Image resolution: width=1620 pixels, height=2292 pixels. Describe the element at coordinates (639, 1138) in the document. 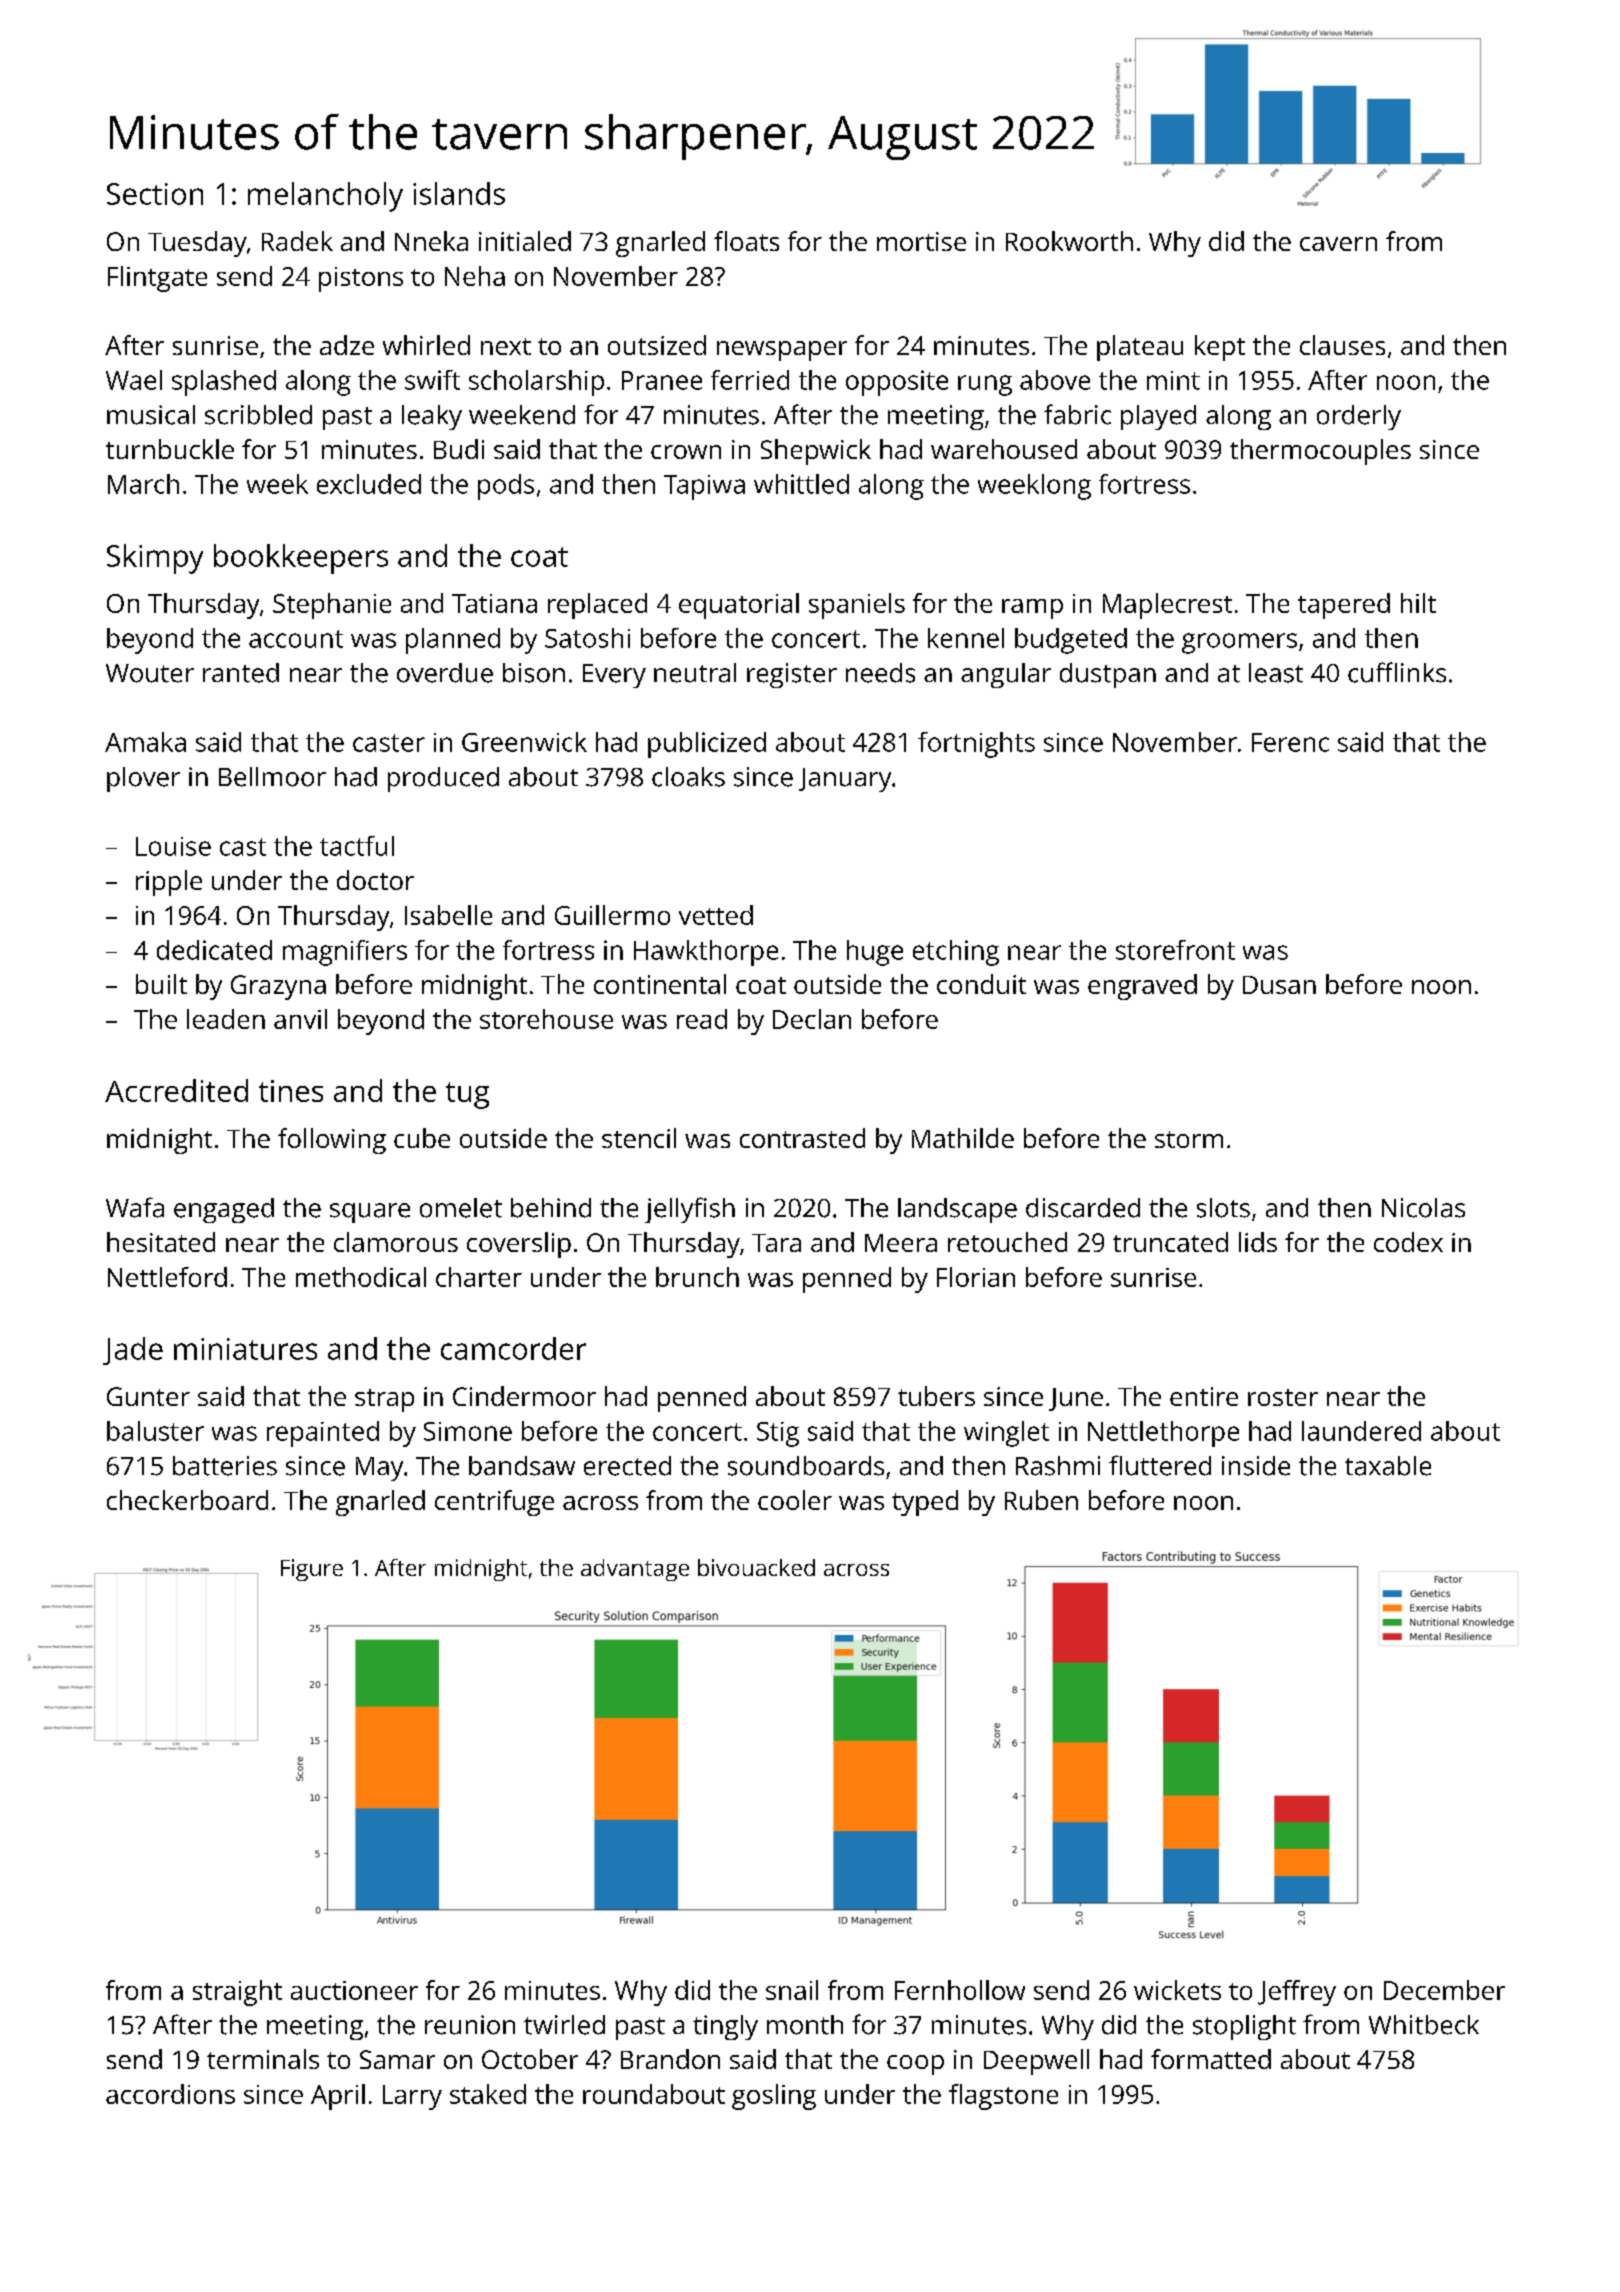

I see `stencil` at that location.
